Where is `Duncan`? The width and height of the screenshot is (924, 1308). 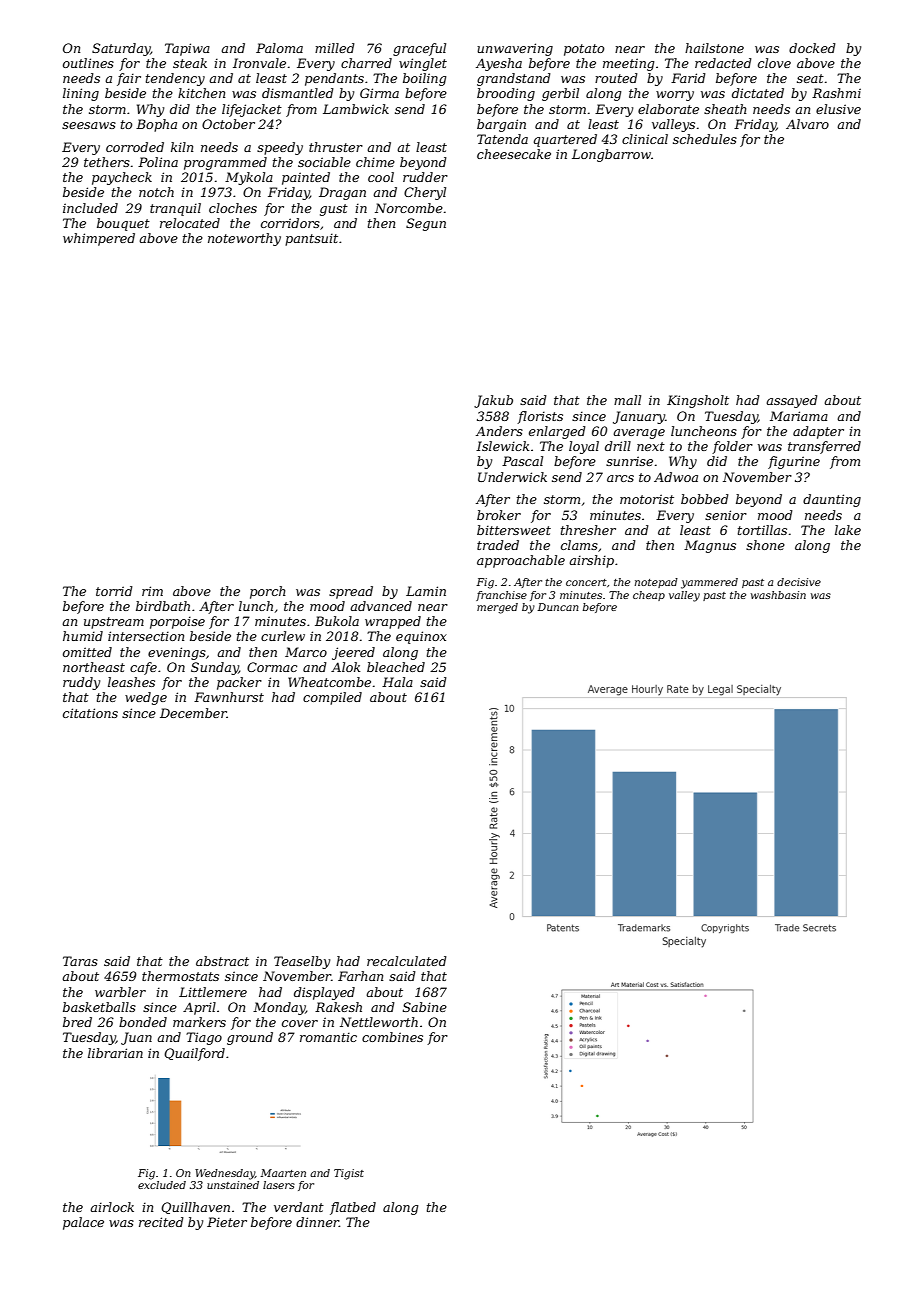
Duncan is located at coordinates (558, 607).
